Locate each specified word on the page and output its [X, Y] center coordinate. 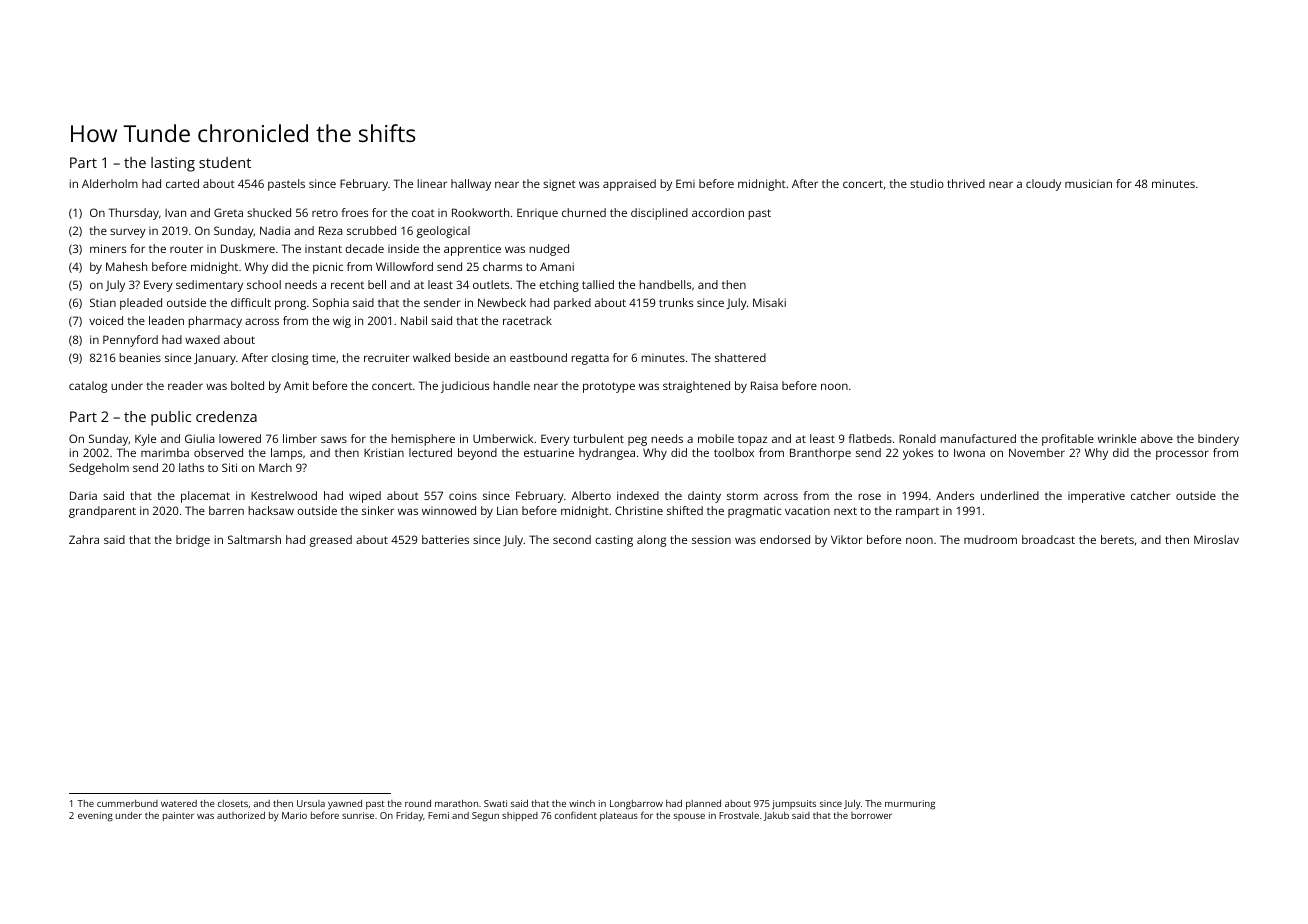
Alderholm [110, 183]
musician [1088, 183]
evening [95, 817]
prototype [609, 387]
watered [179, 803]
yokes [918, 454]
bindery [1218, 440]
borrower [871, 815]
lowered [240, 438]
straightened [696, 387]
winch [582, 803]
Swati [495, 803]
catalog [88, 387]
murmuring [910, 805]
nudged [549, 250]
